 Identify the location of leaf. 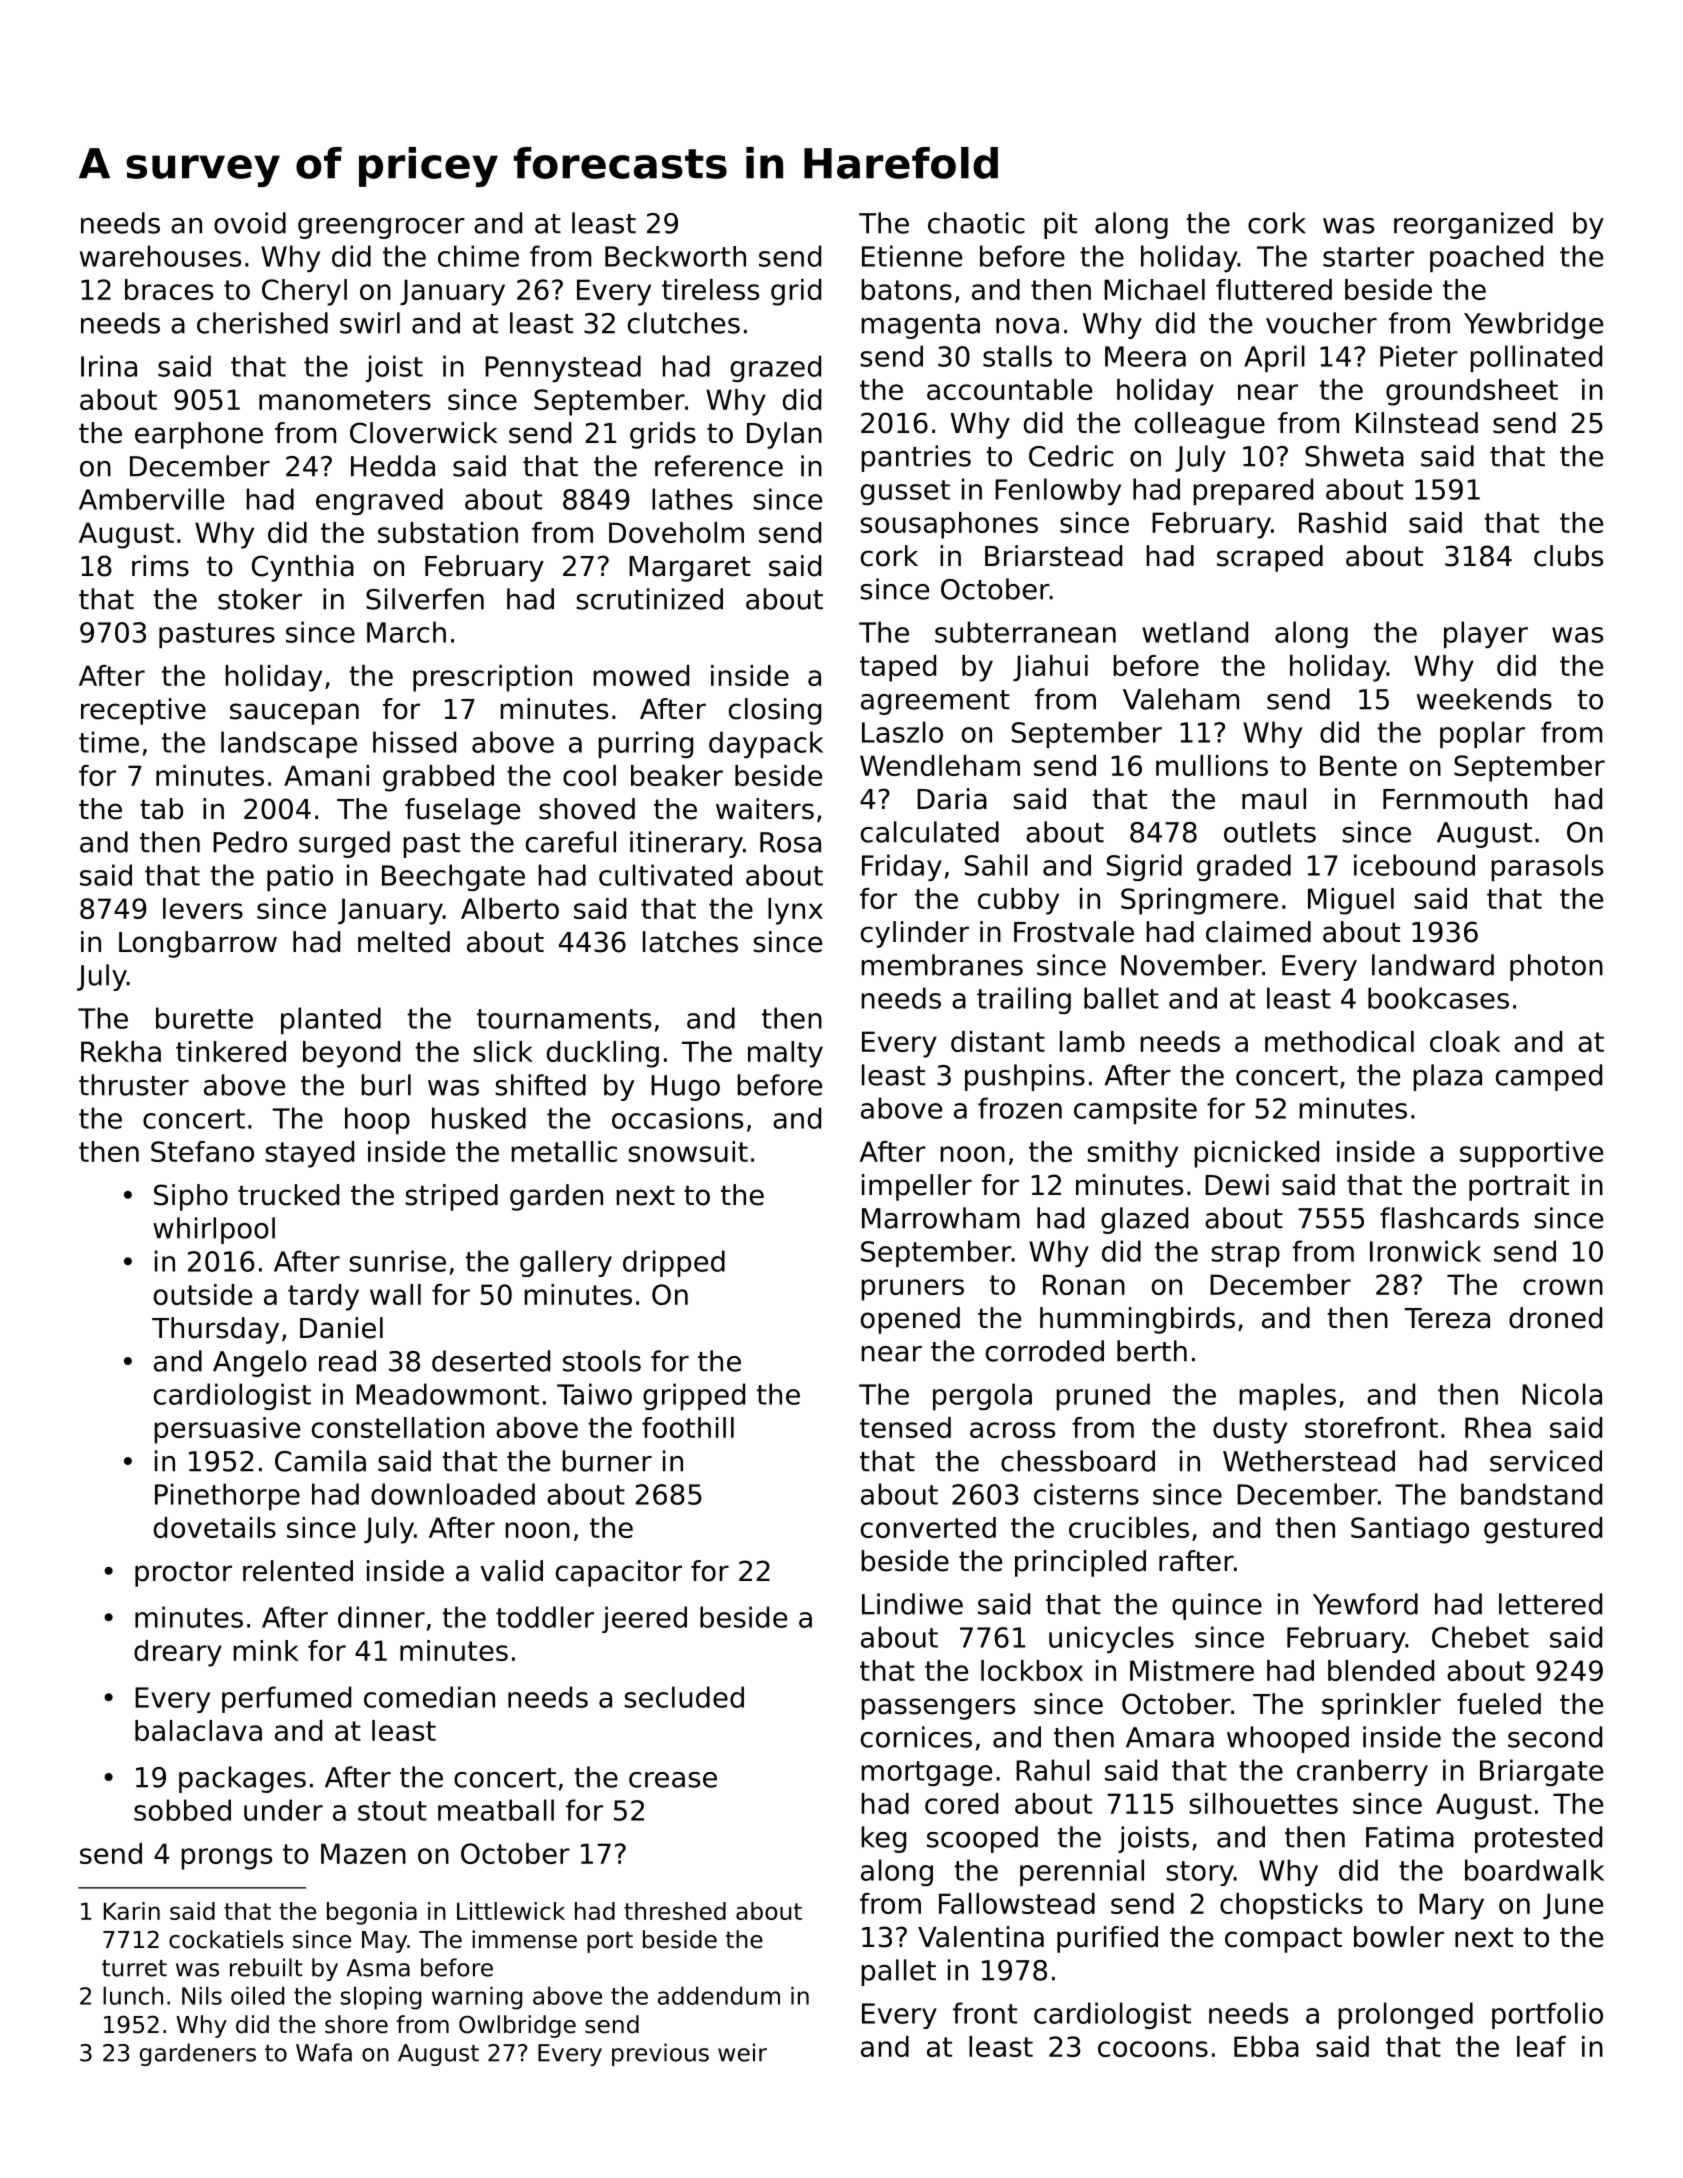
(1541, 2046).
